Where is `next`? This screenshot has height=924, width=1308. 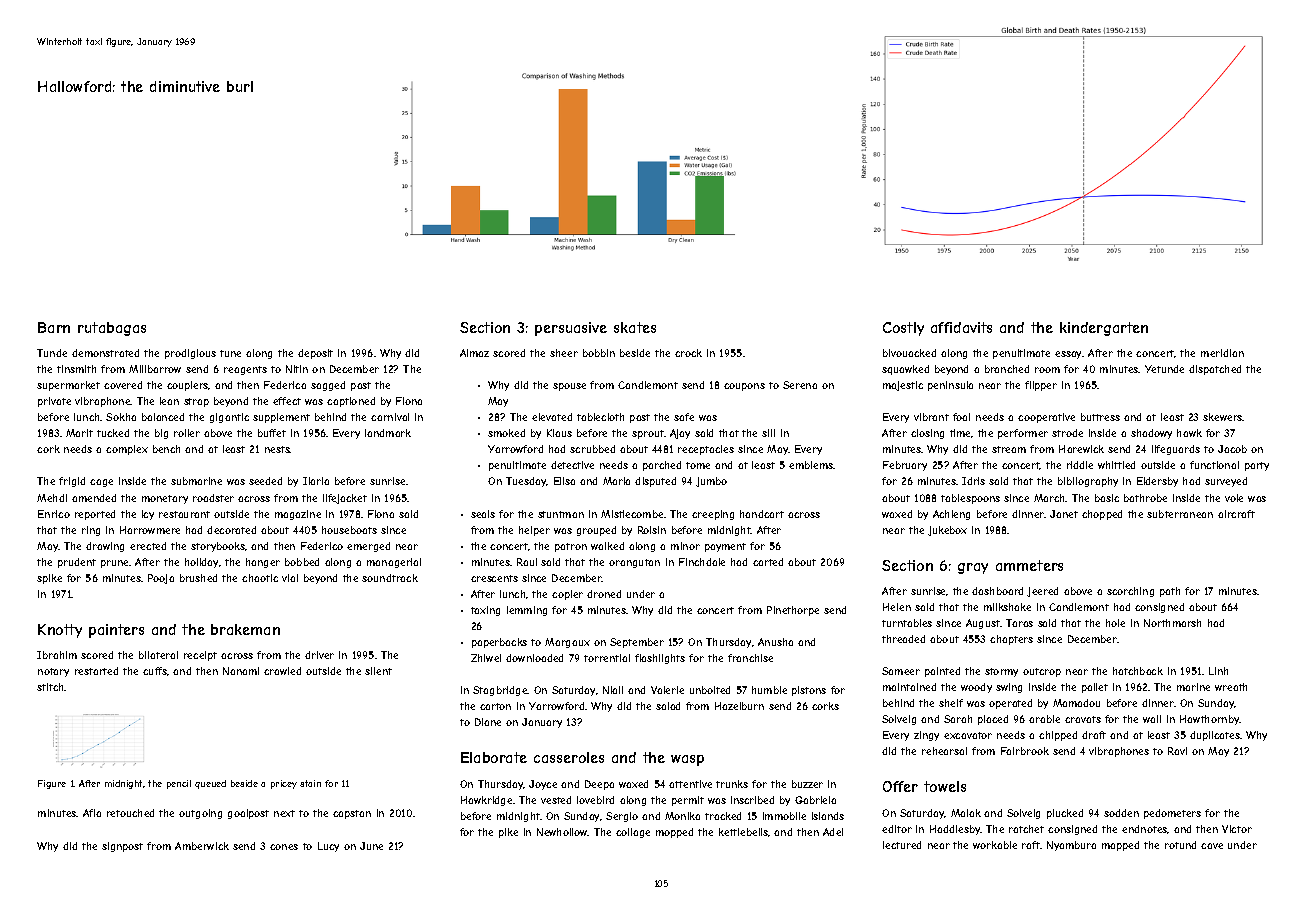
next is located at coordinates (284, 813).
